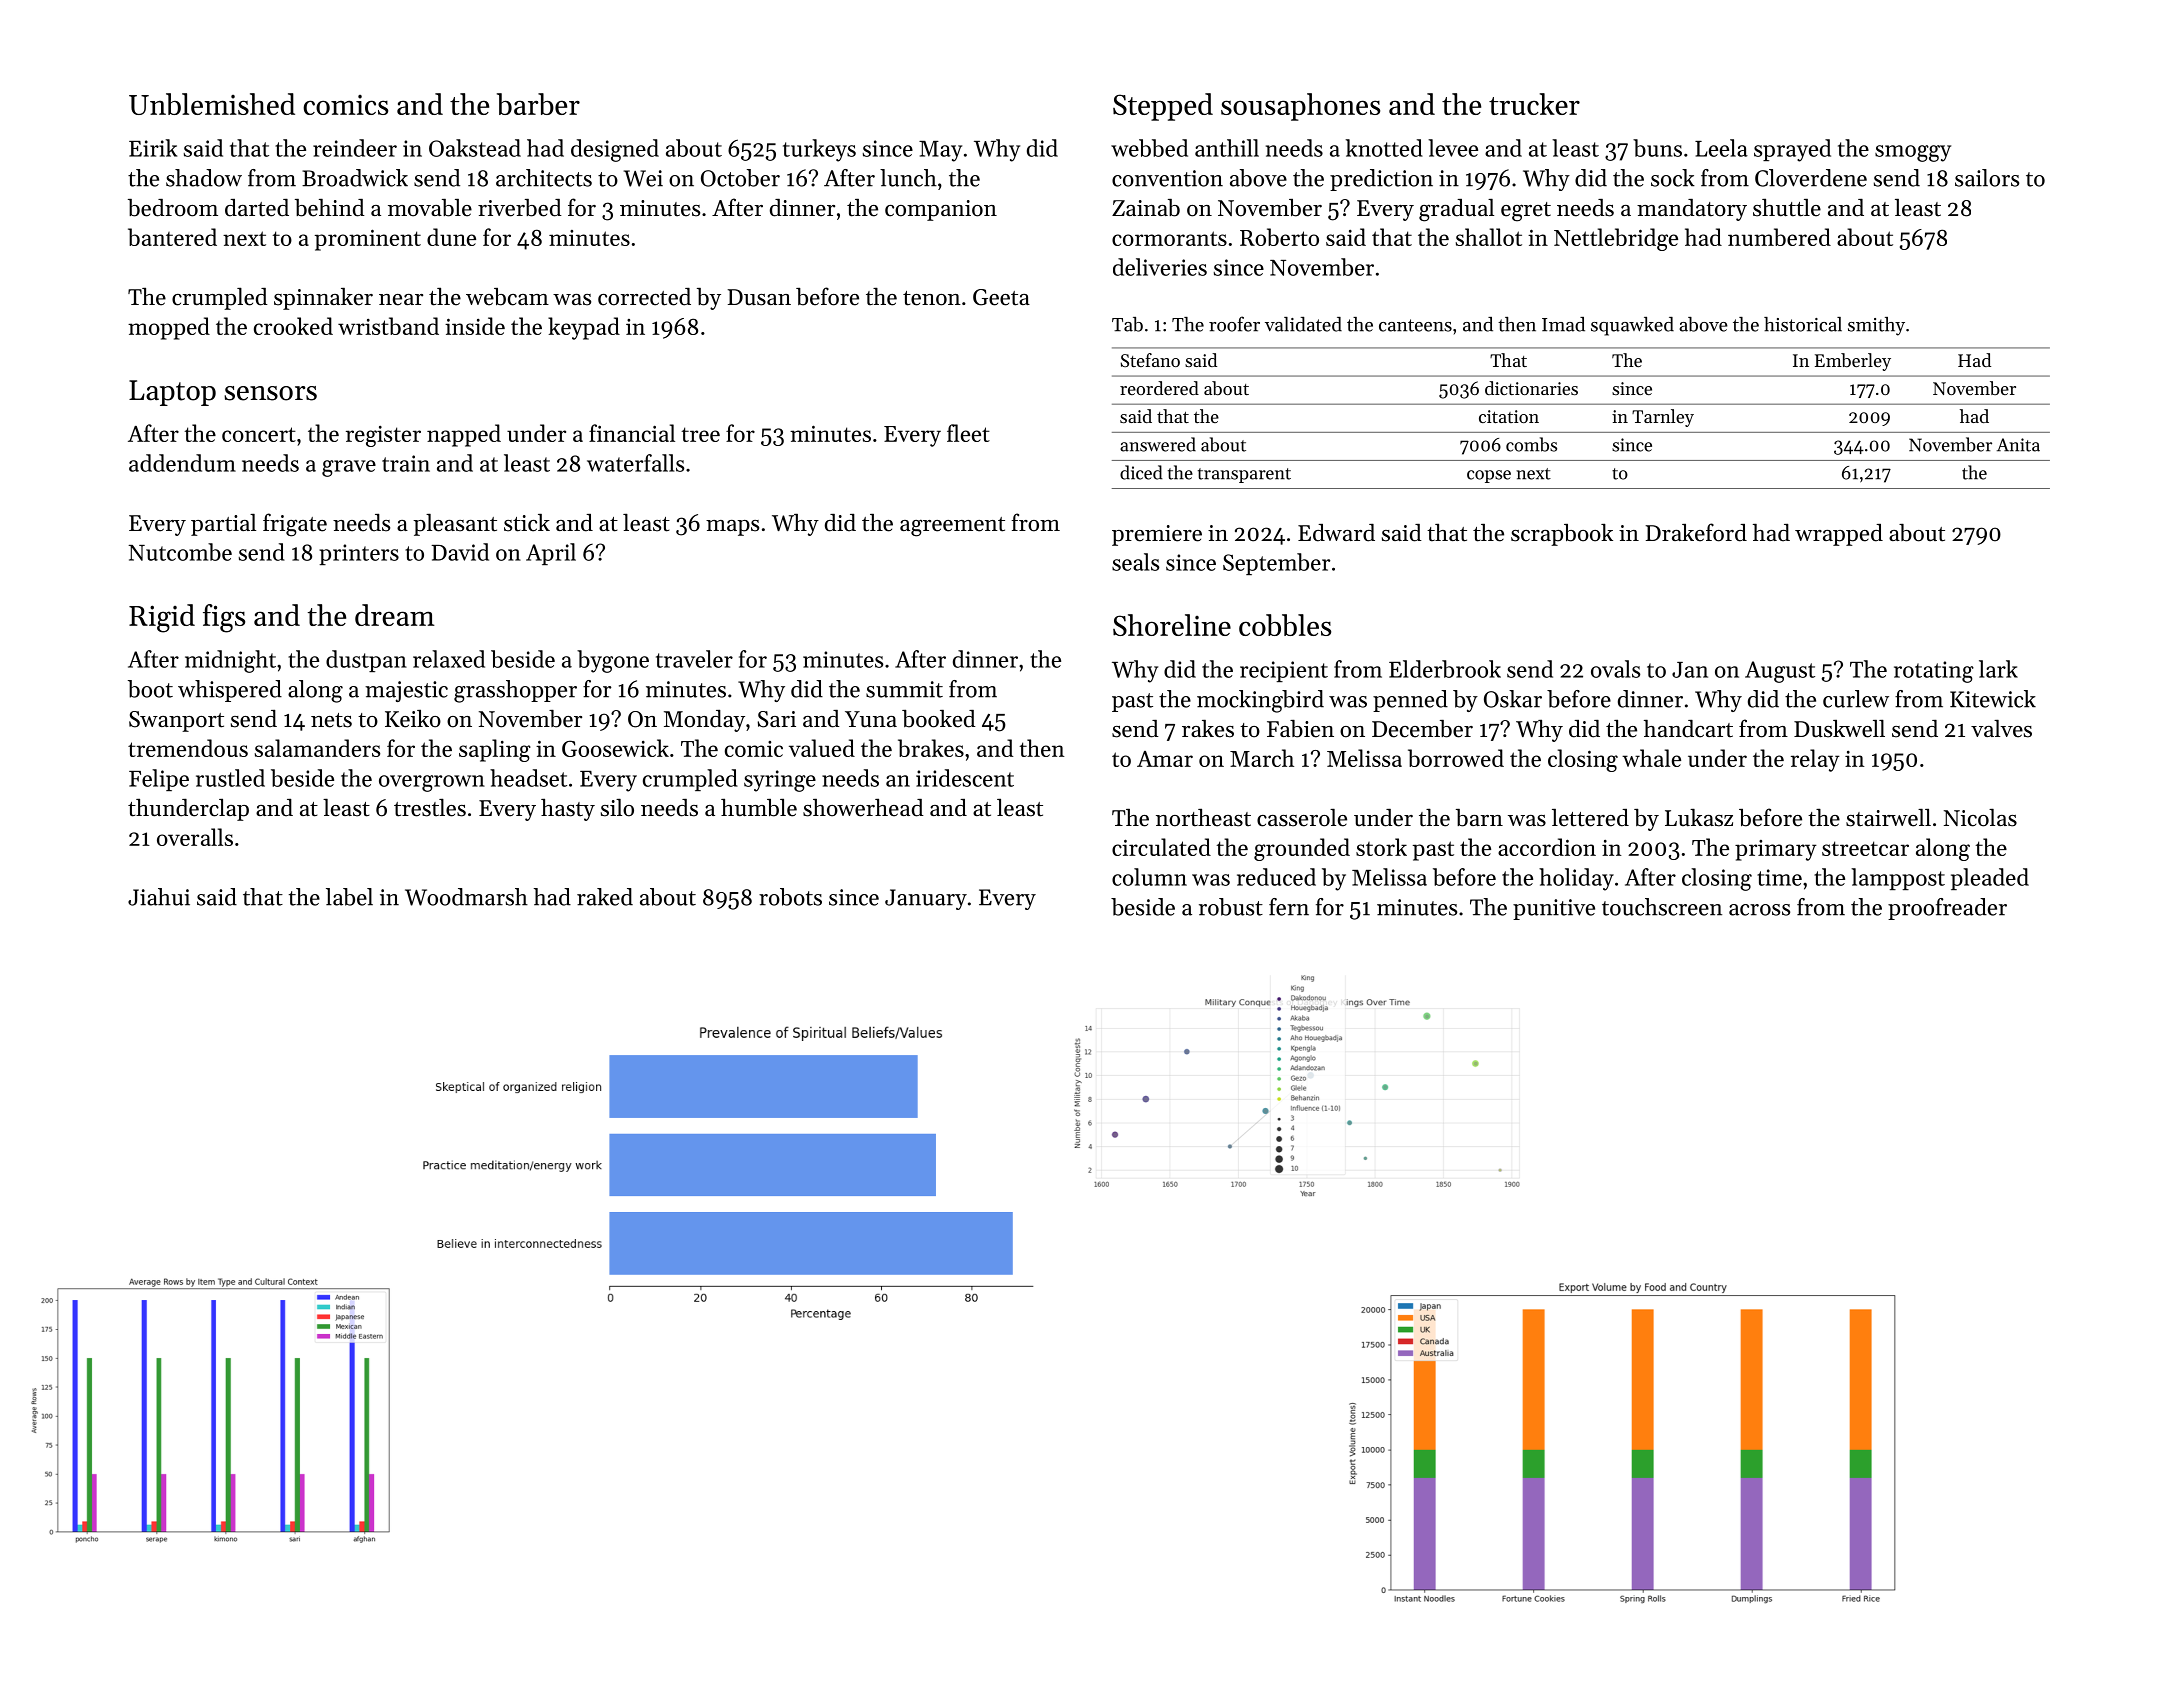 This screenshot has width=2178, height=1683. Describe the element at coordinates (159, 780) in the screenshot. I see `Felipe` at that location.
